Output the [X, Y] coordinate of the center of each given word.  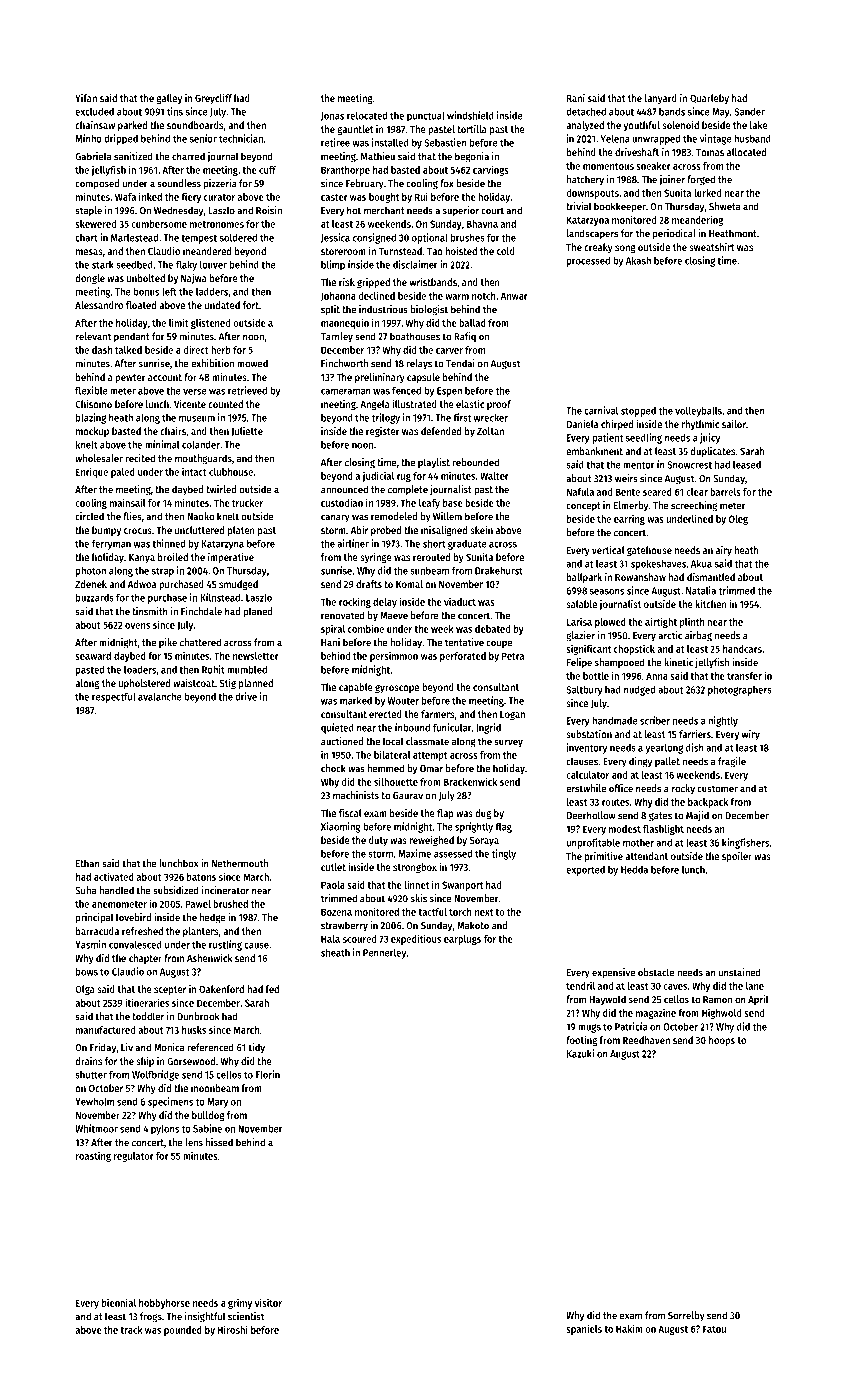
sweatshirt [712, 247]
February [365, 184]
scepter [170, 990]
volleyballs [698, 411]
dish [695, 747]
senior [203, 138]
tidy [256, 1048]
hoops [722, 1041]
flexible [91, 390]
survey [508, 743]
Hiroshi [233, 1329]
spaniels [584, 1329]
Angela [375, 405]
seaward [93, 656]
